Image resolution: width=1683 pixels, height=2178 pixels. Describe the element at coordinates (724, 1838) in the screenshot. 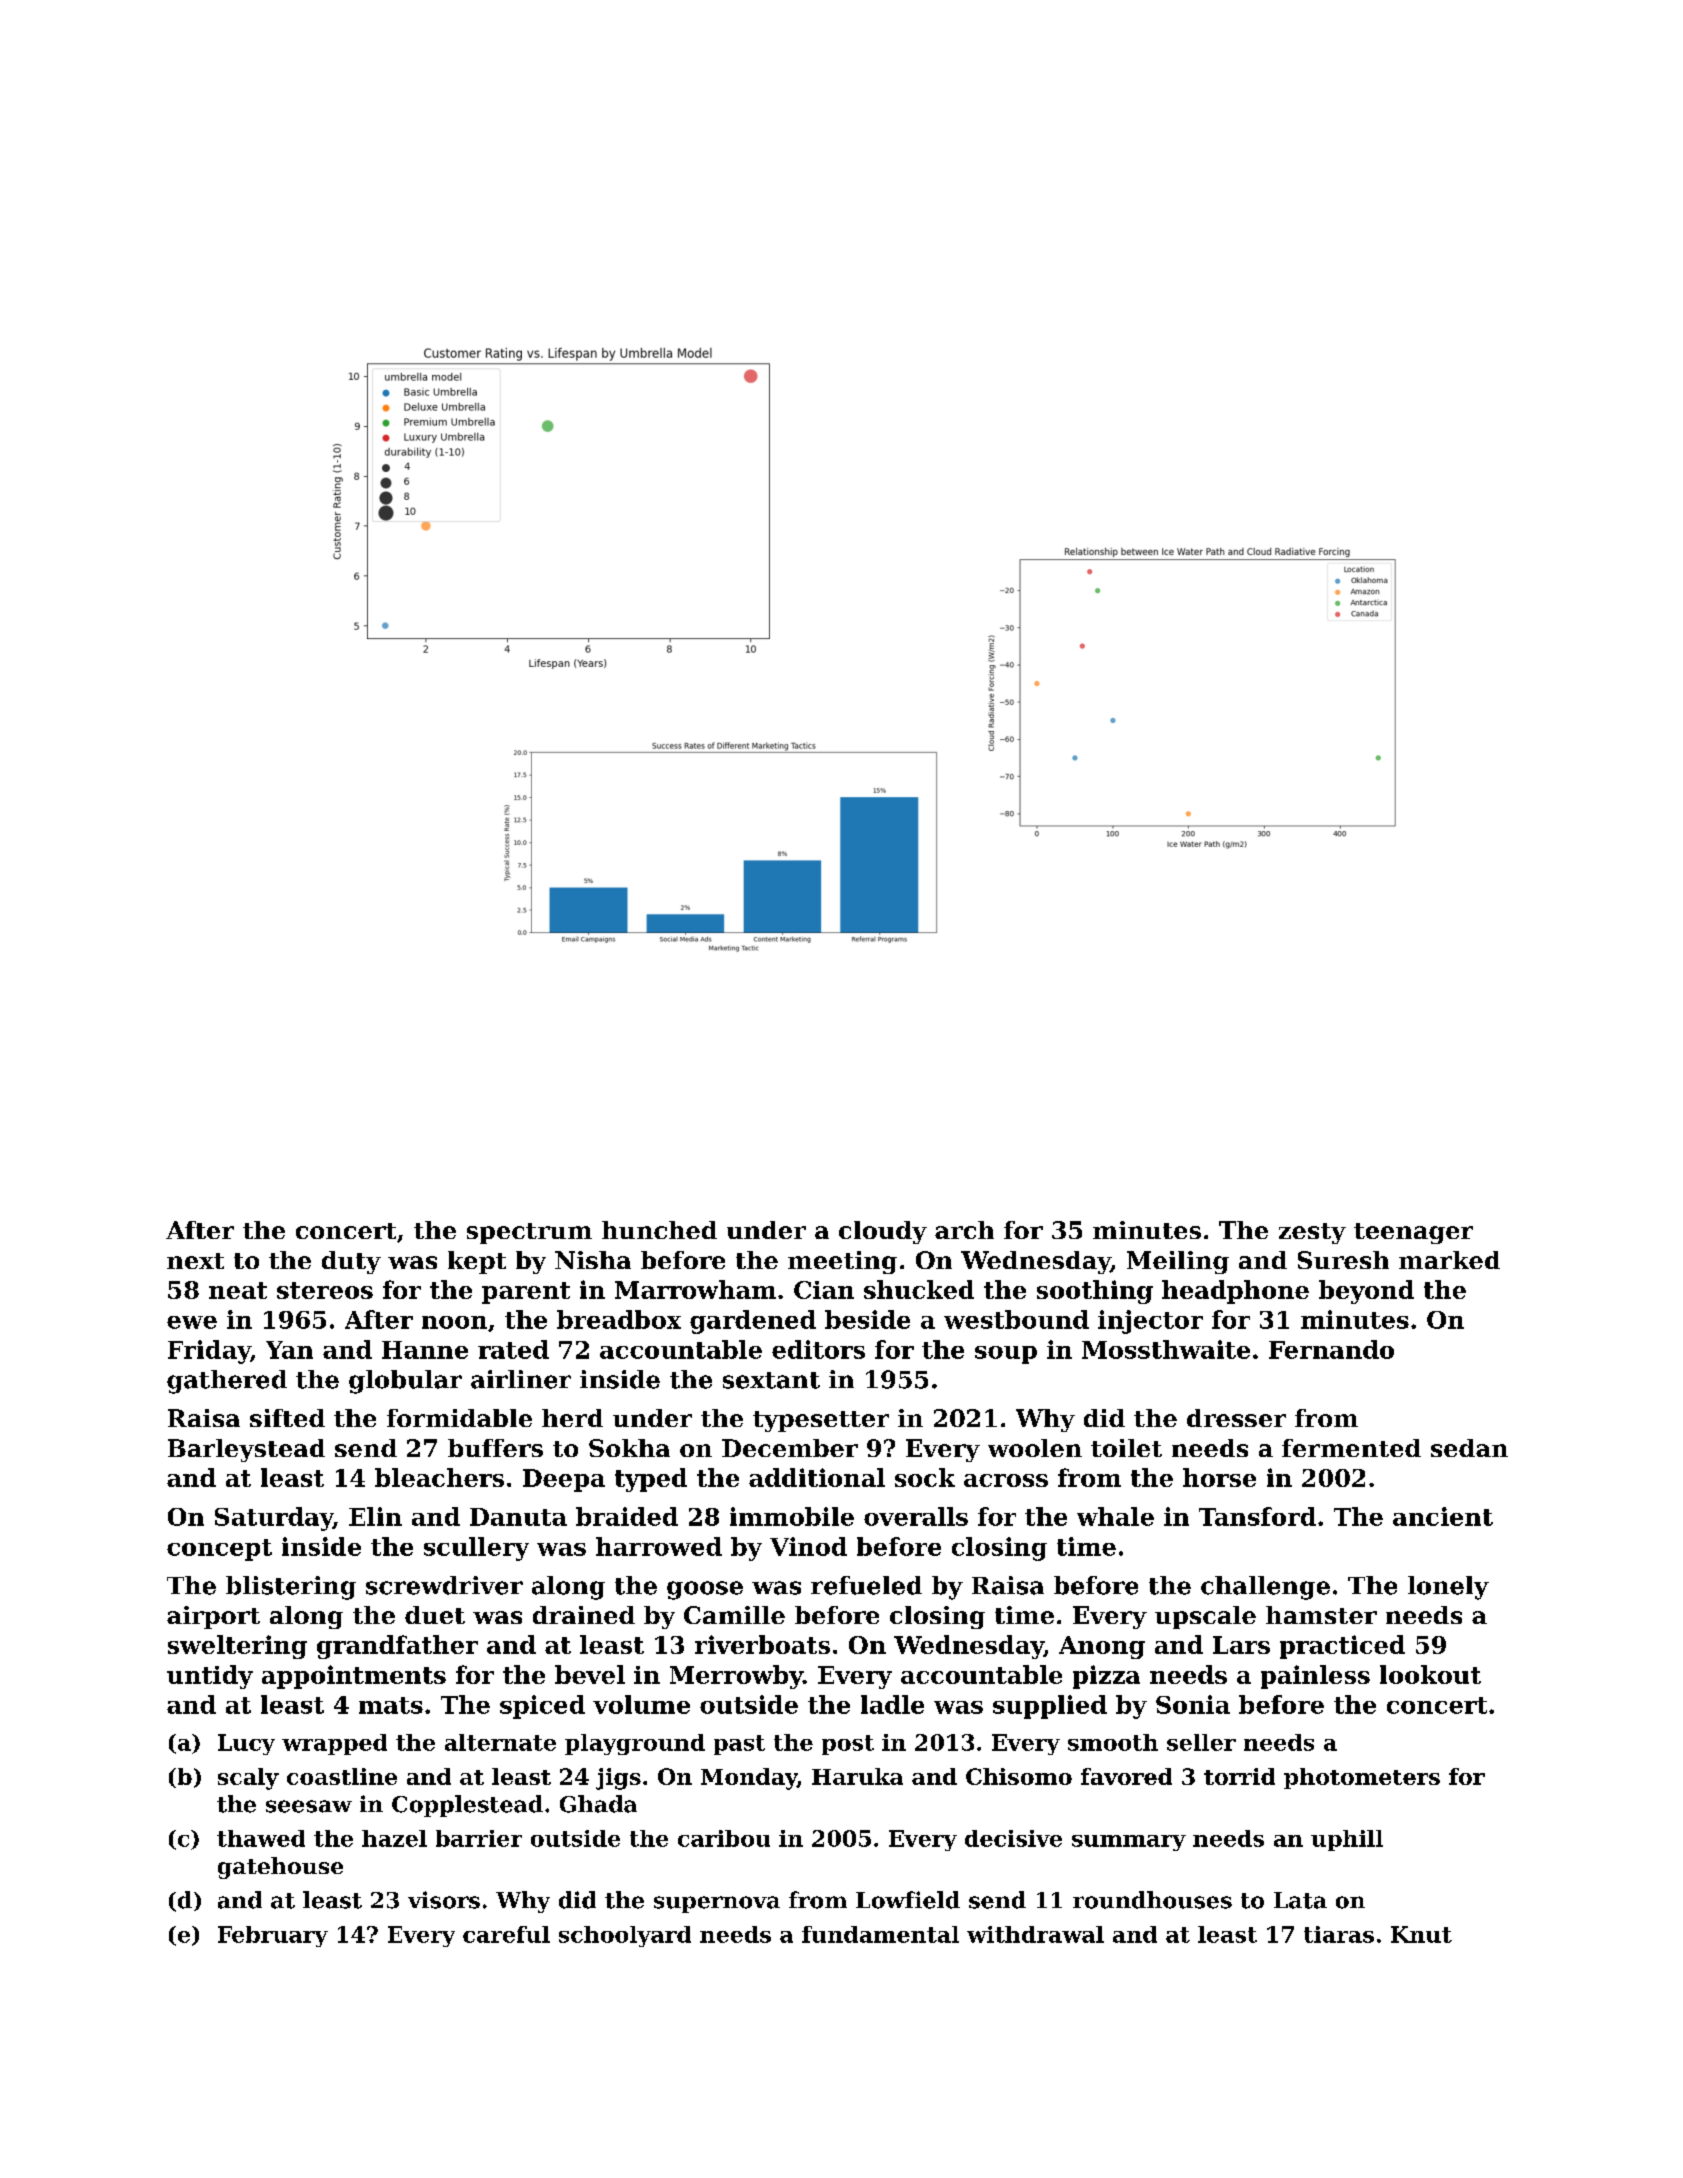

I see `caribou` at that location.
